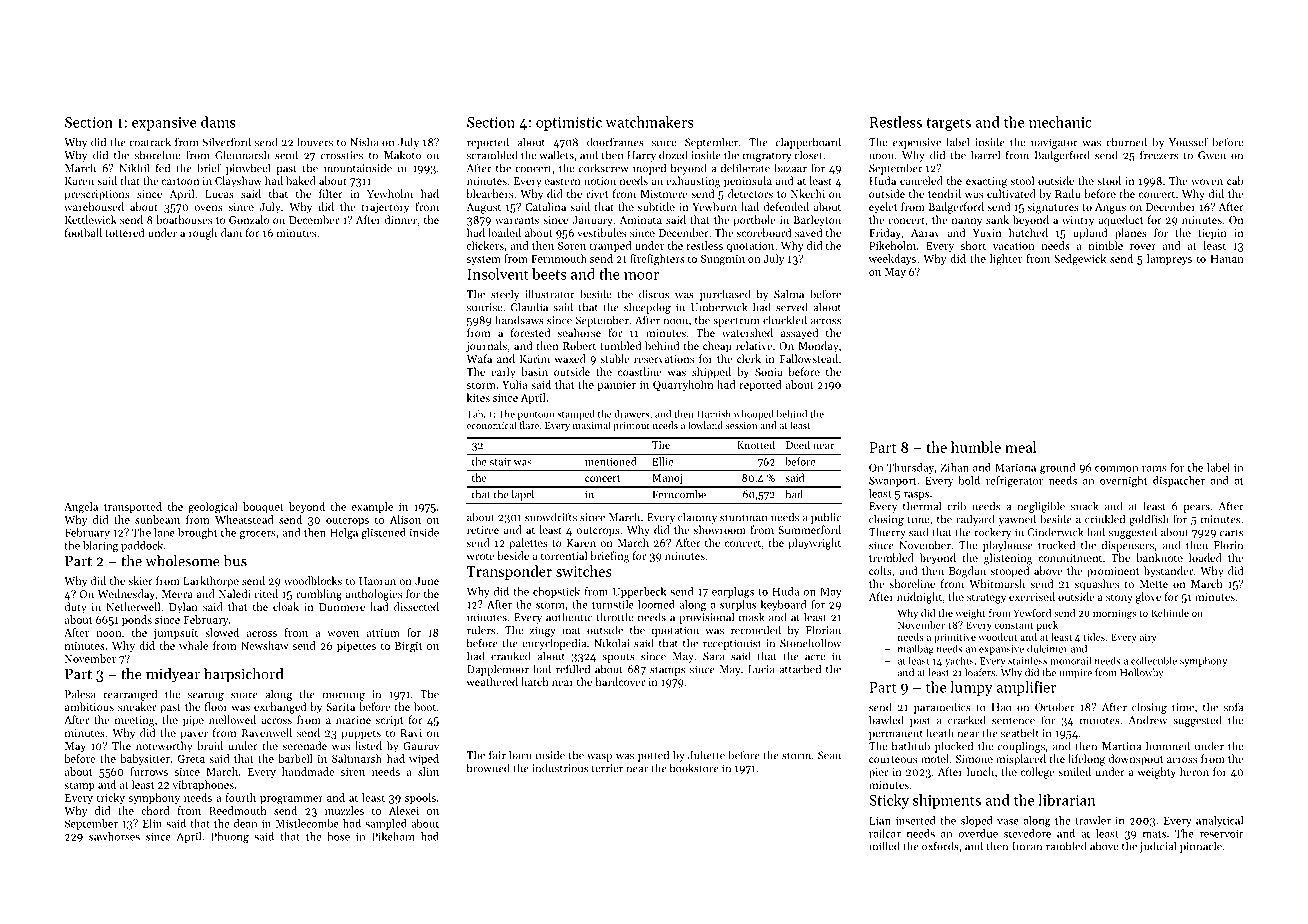  What do you see at coordinates (884, 846) in the page?
I see `milled` at bounding box center [884, 846].
